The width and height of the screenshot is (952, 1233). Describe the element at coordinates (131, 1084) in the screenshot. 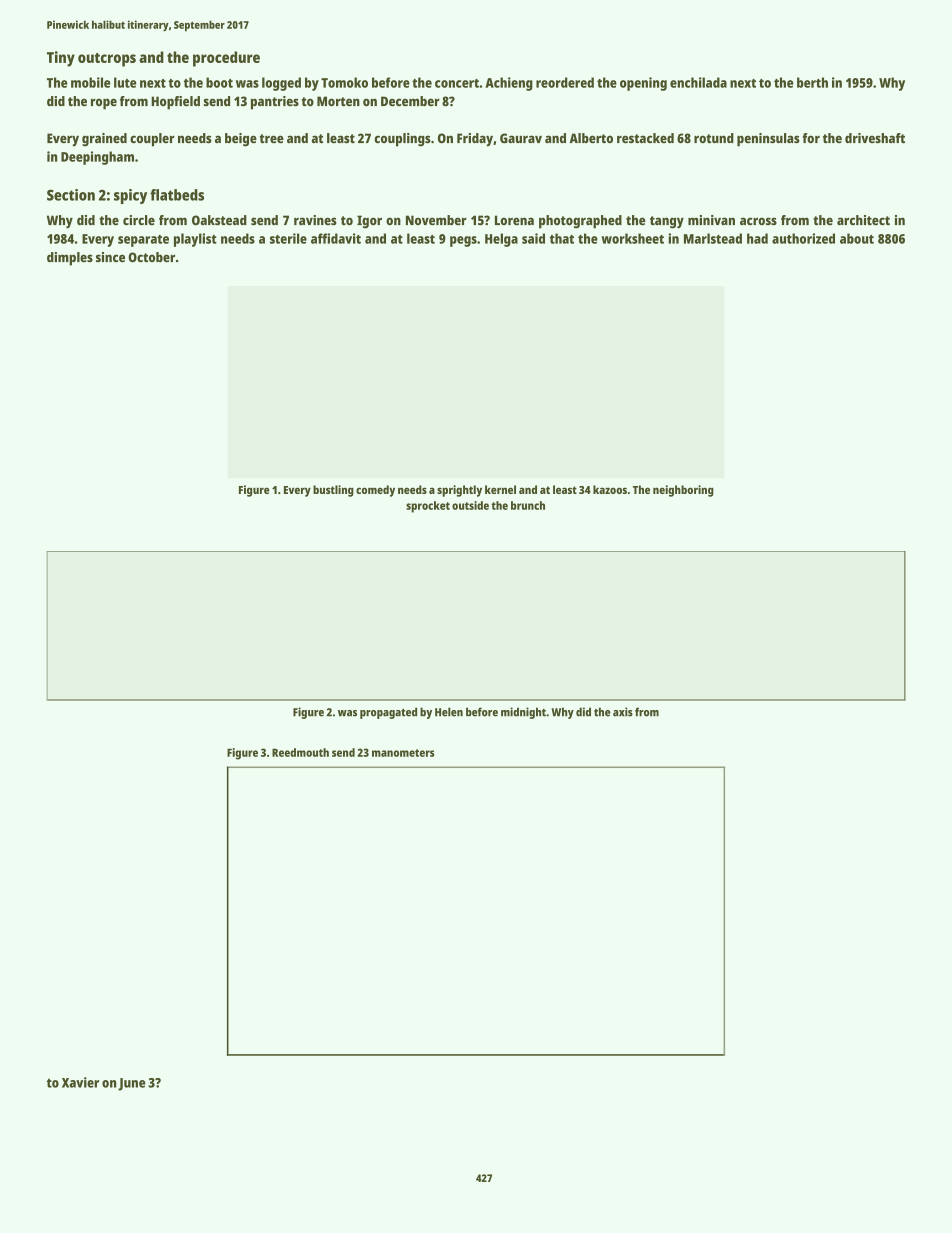

I see `June` at that location.
